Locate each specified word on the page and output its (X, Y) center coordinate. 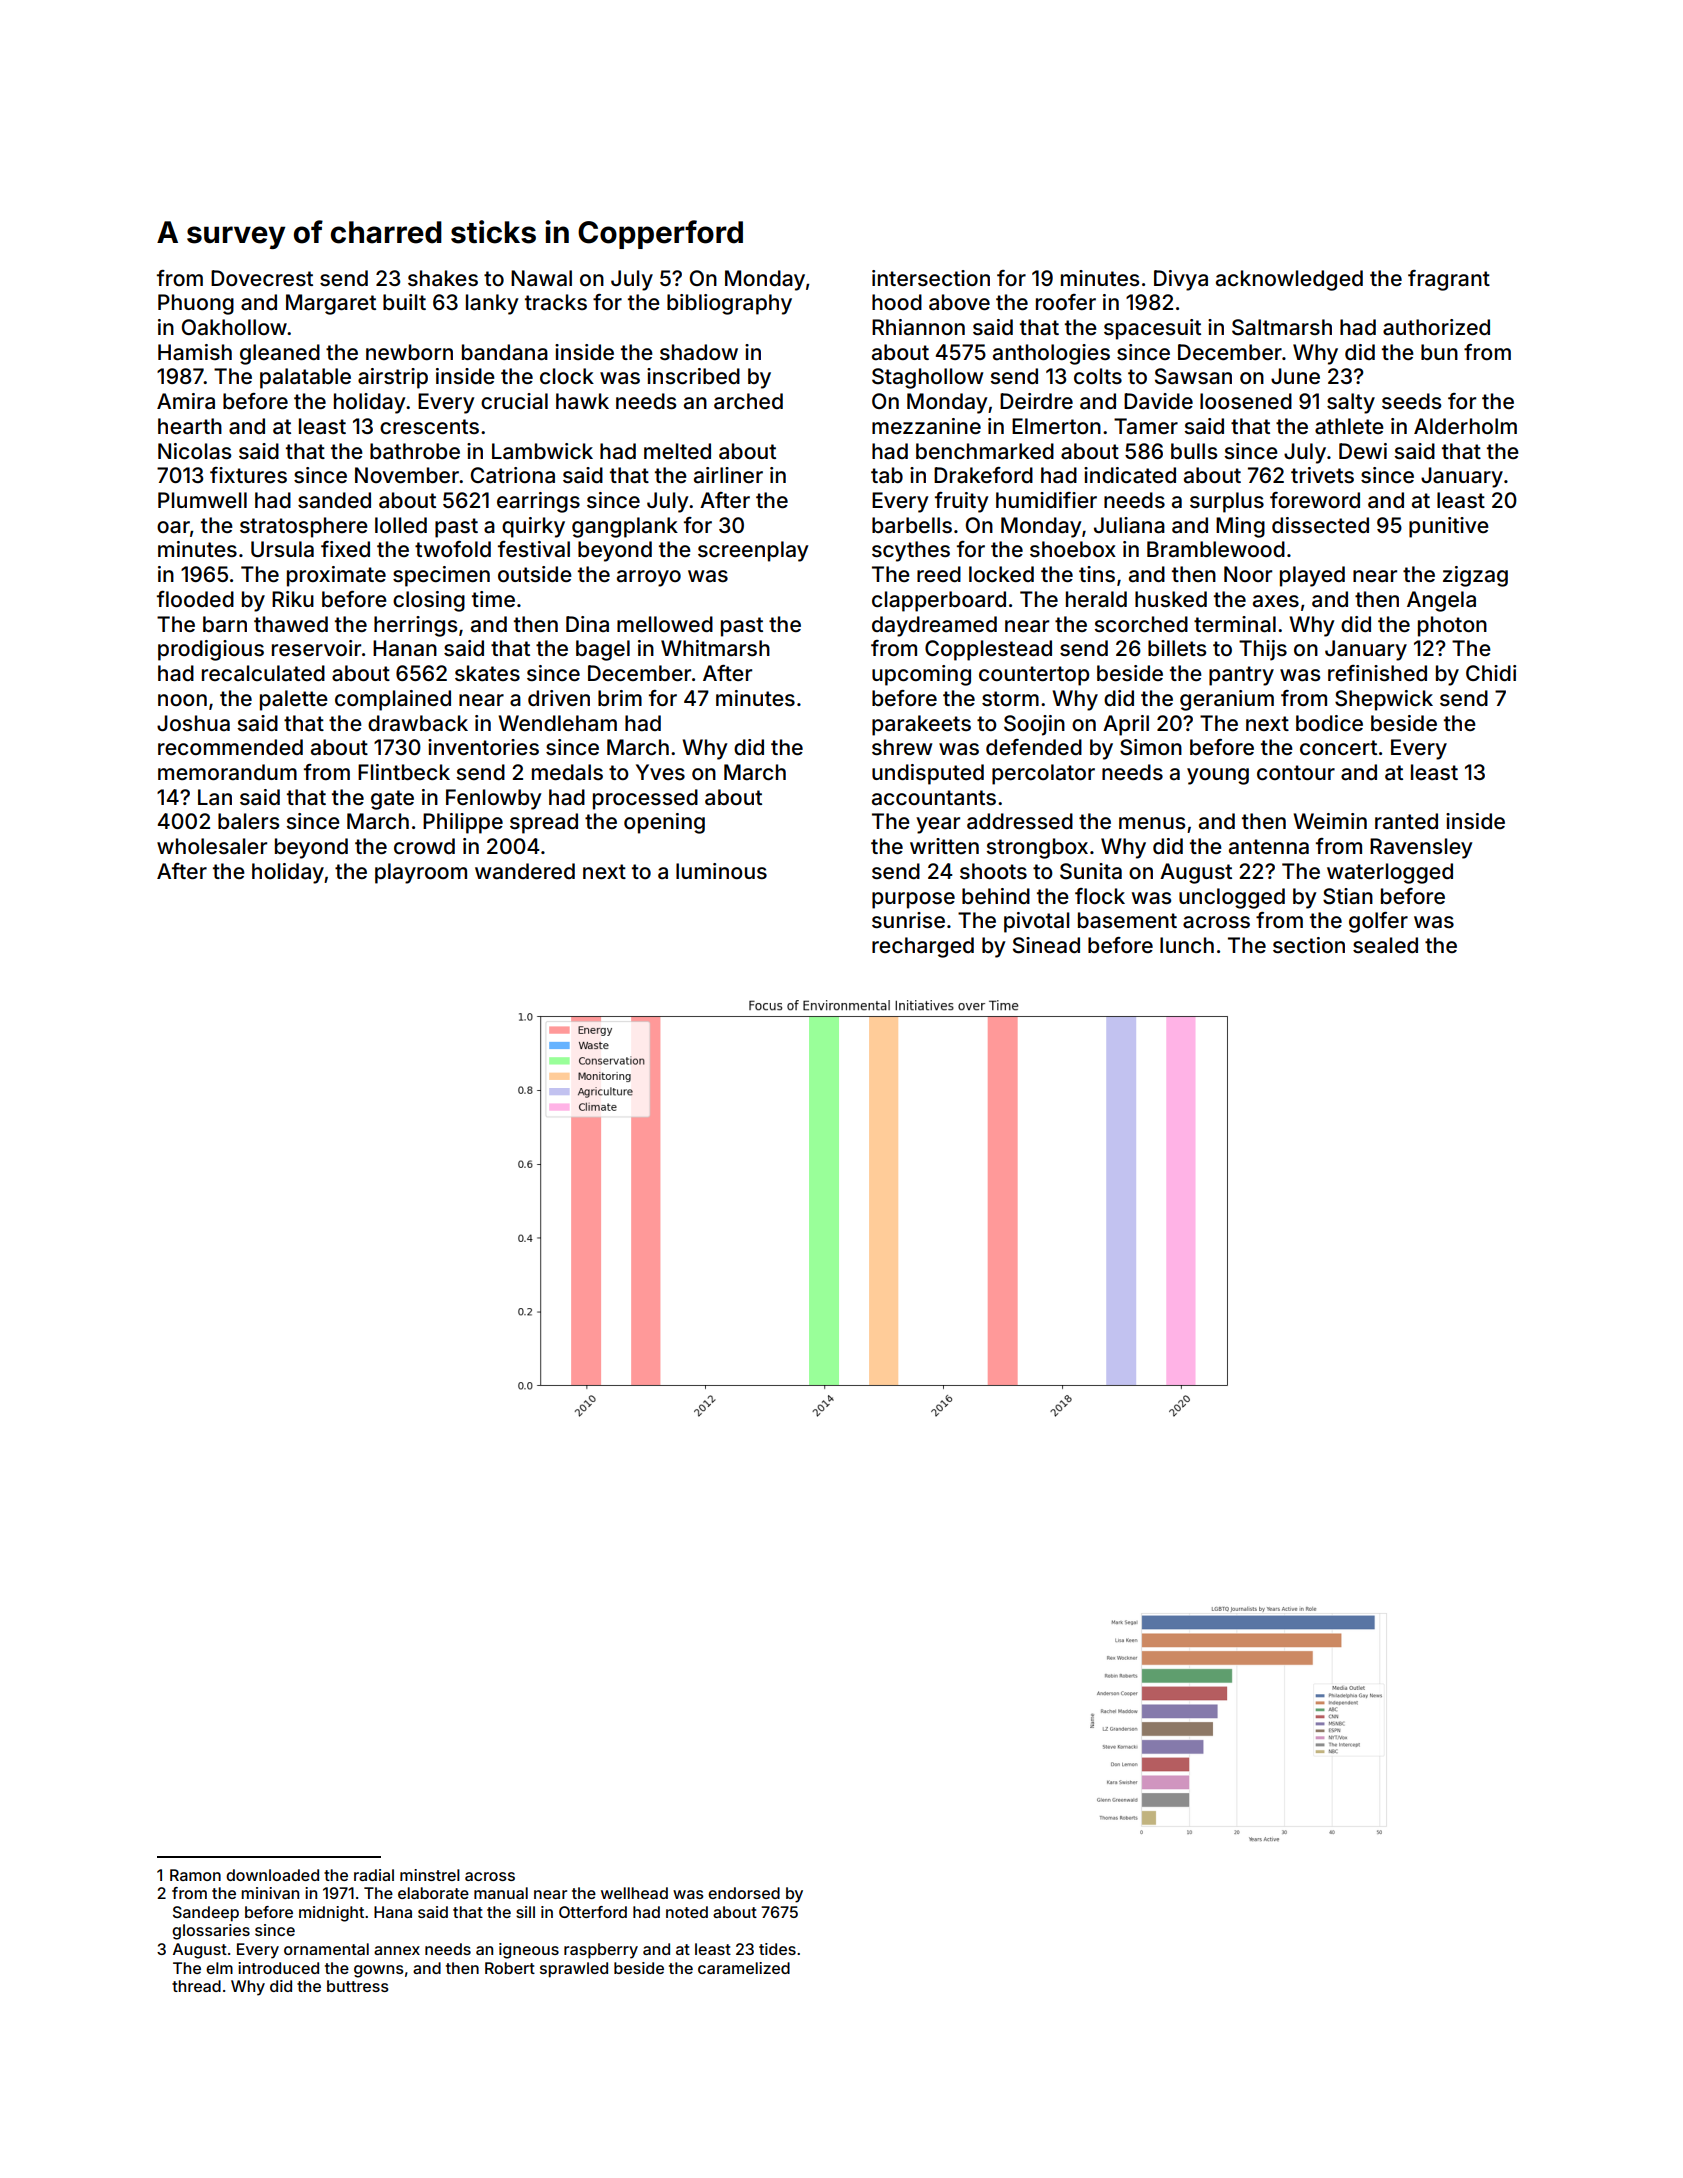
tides (777, 1949)
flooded (195, 599)
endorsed (744, 1893)
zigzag (1475, 576)
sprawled (574, 1970)
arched (748, 401)
